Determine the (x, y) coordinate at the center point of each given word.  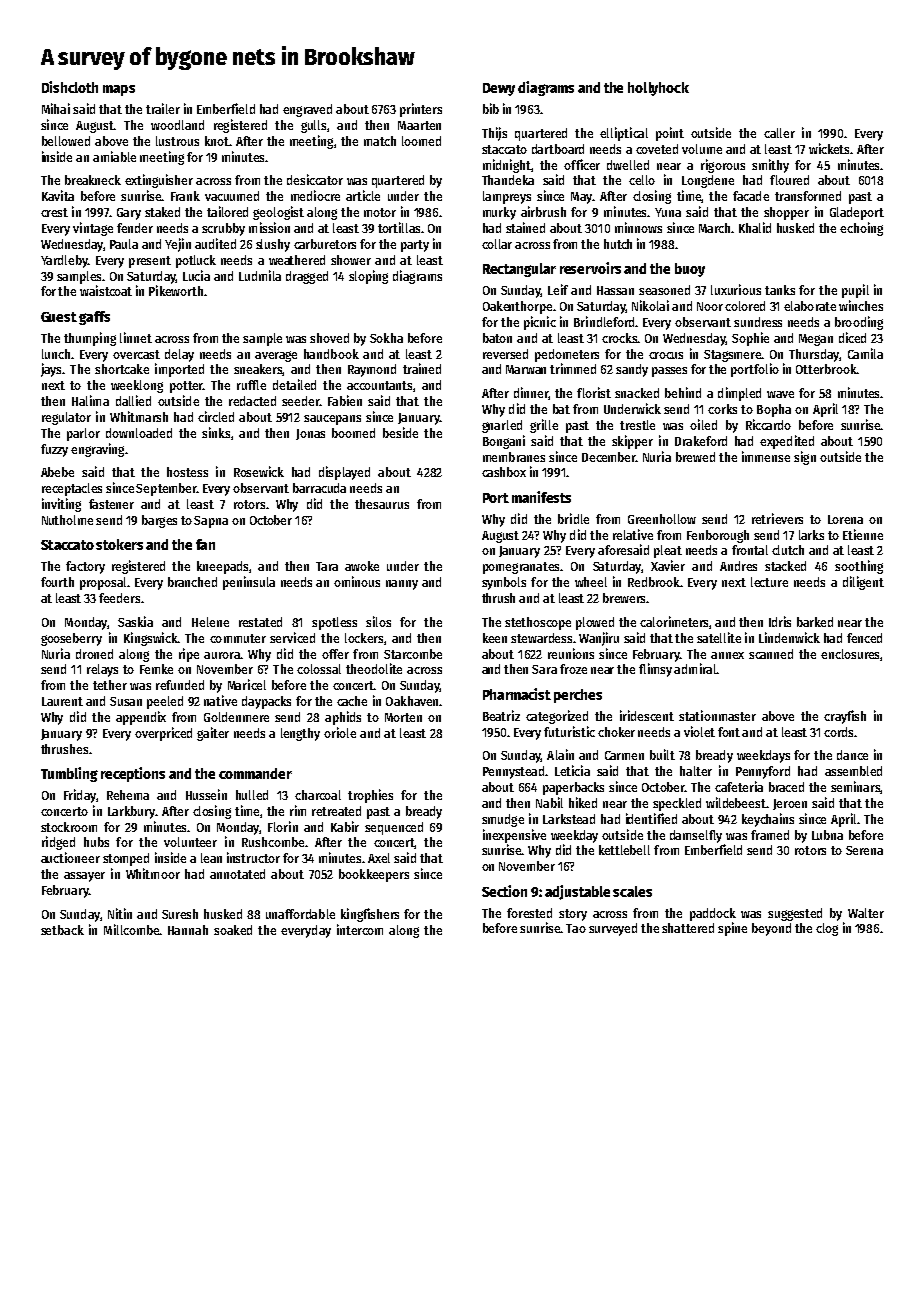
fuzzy (54, 450)
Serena (864, 850)
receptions (133, 774)
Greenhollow (662, 519)
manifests (541, 497)
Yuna (668, 212)
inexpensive (514, 836)
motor (380, 212)
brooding (859, 323)
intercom (360, 929)
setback (62, 930)
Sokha (386, 338)
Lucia (196, 275)
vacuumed (232, 196)
